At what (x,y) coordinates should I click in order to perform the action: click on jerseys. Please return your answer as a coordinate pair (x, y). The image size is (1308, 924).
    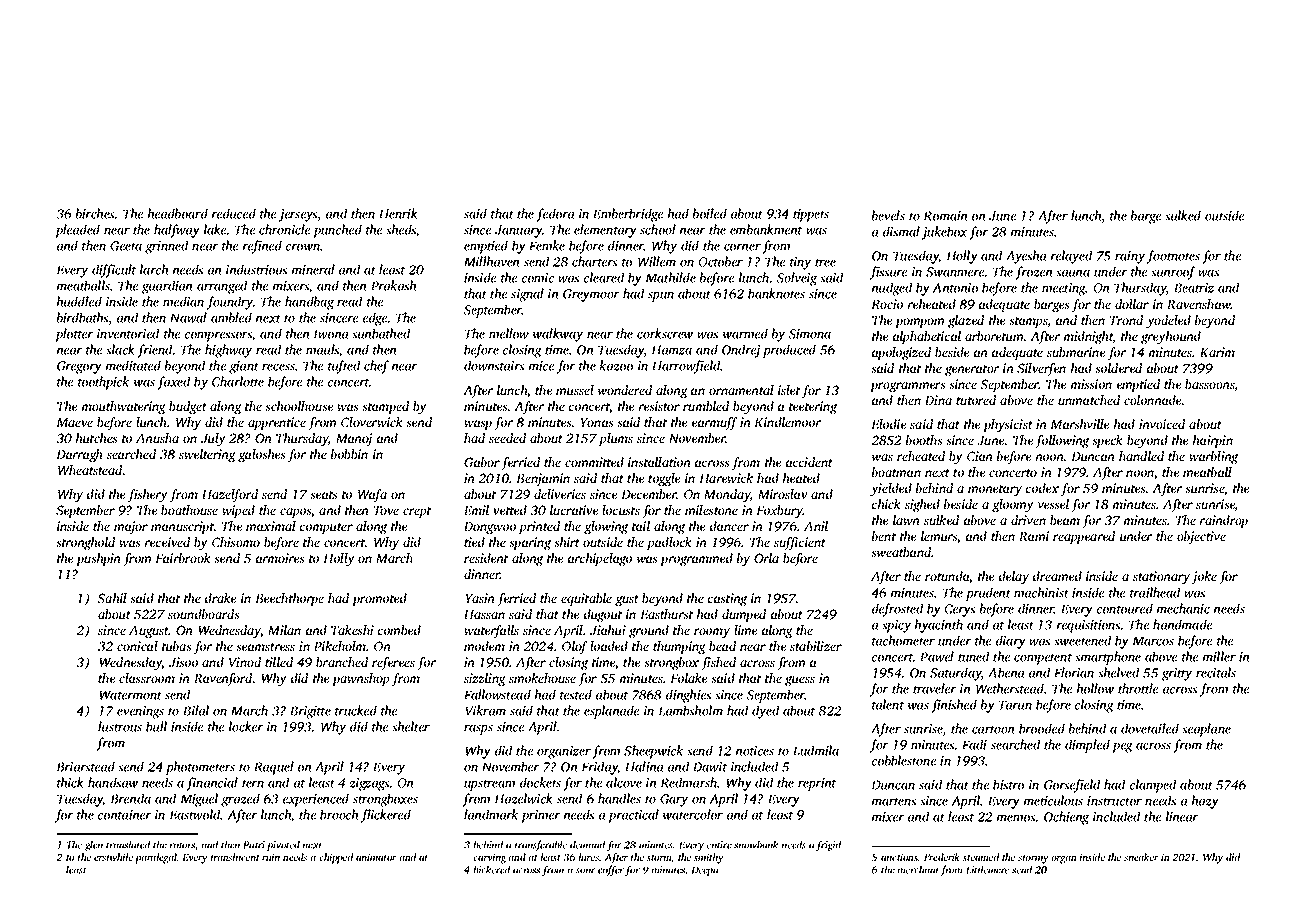
    Looking at the image, I should click on (298, 215).
